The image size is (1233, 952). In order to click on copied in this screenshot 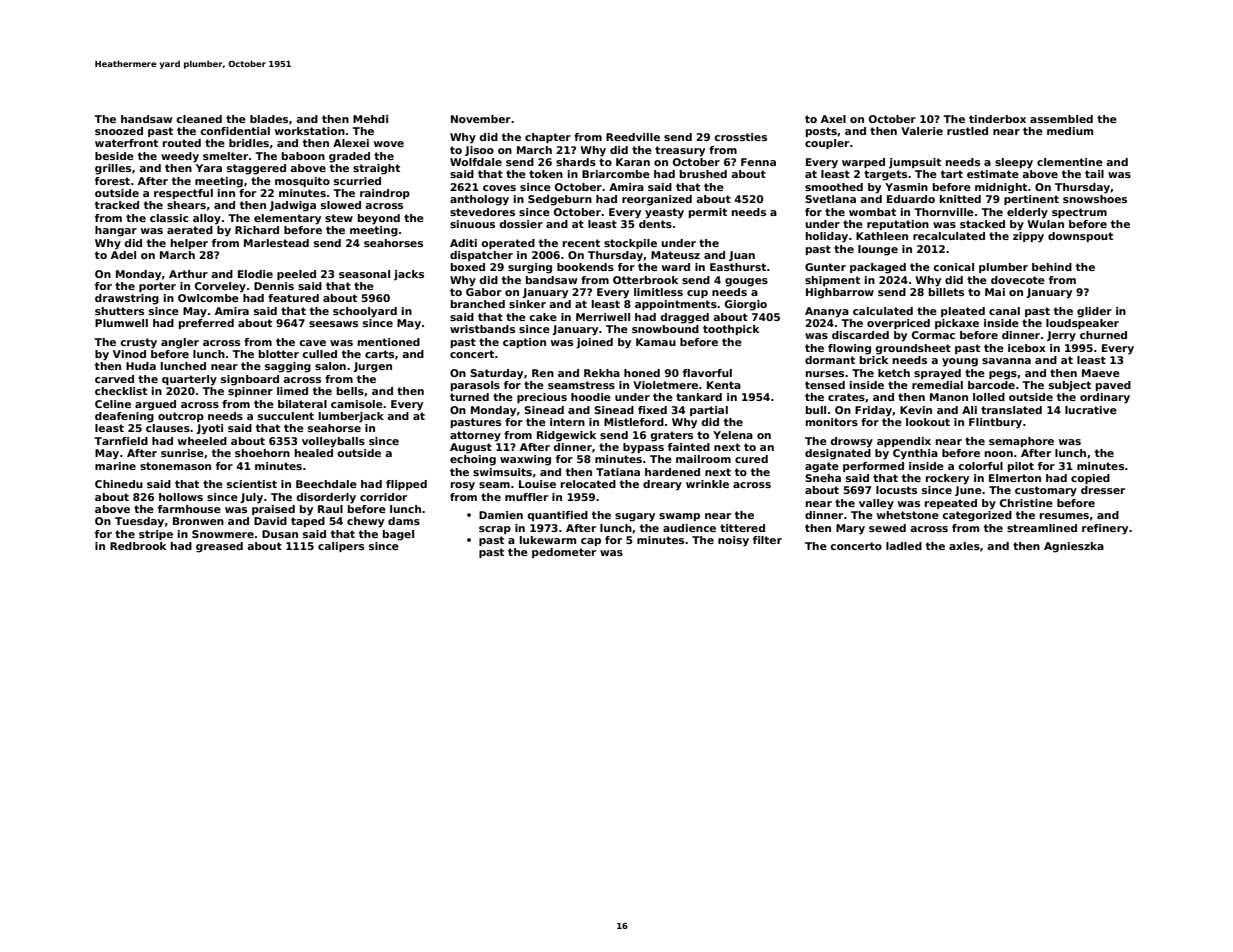, I will do `click(1090, 479)`.
